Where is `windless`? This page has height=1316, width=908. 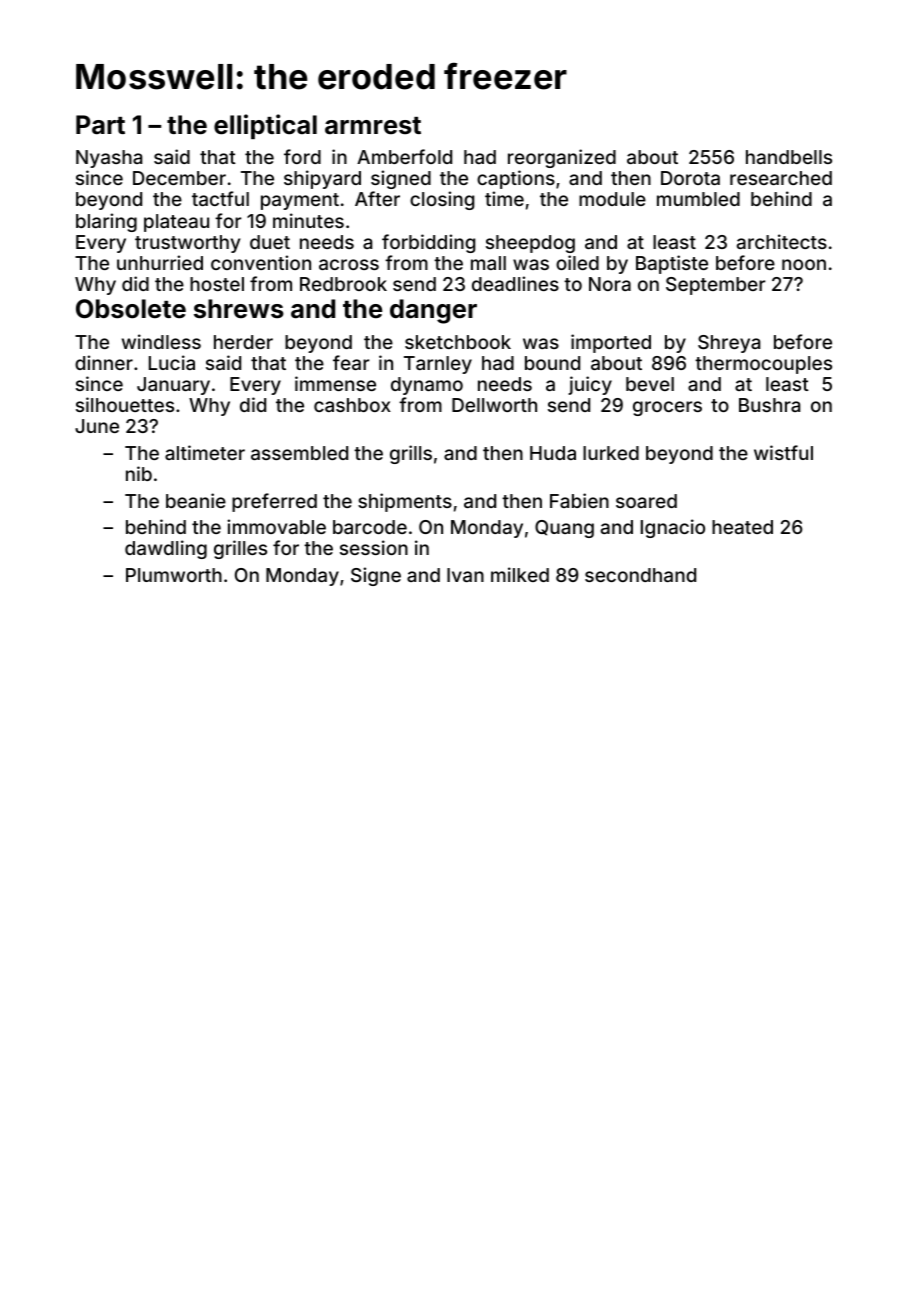 windless is located at coordinates (161, 341).
